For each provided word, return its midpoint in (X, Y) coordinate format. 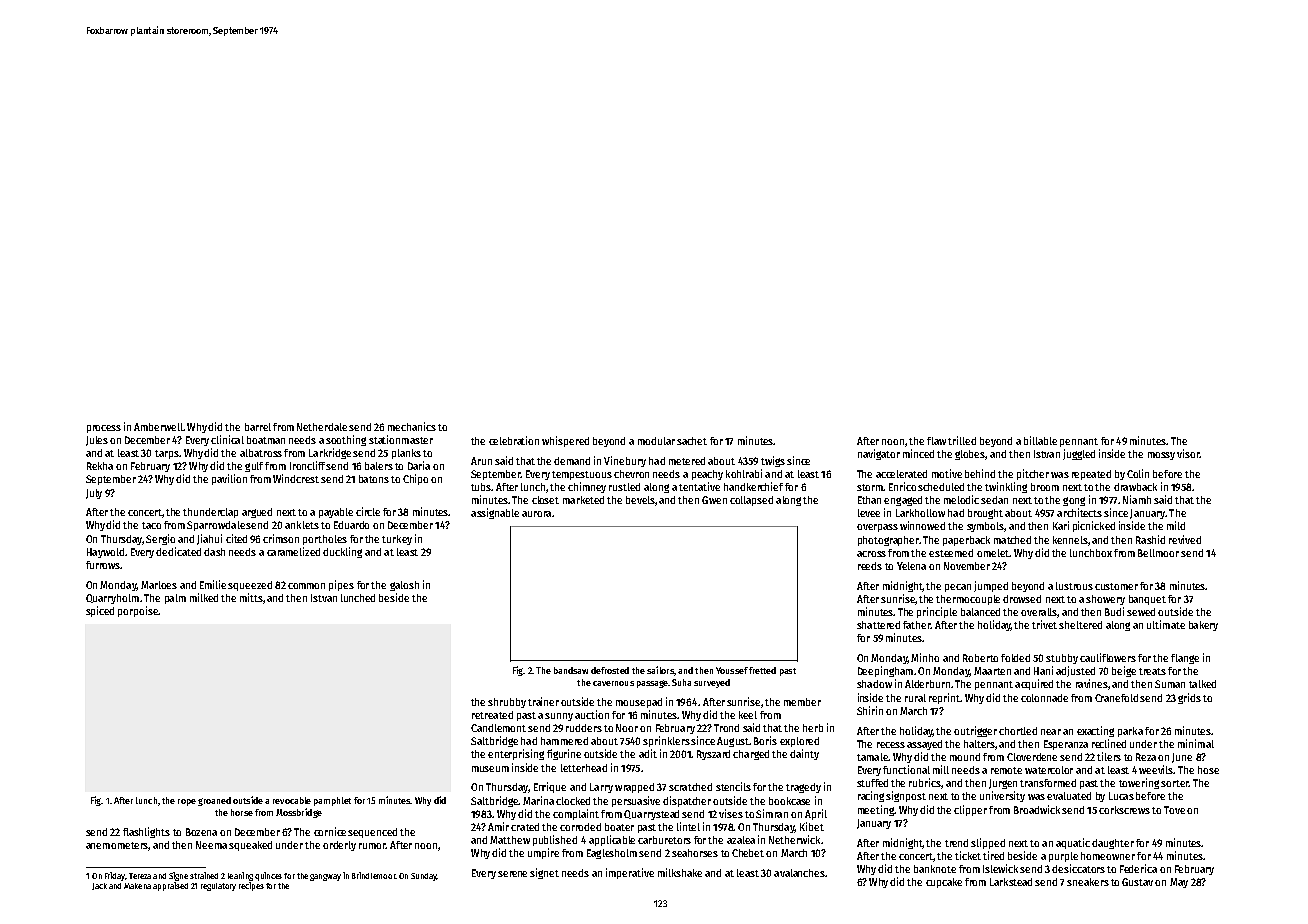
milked (204, 597)
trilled (962, 440)
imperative (630, 873)
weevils (1156, 769)
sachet (692, 441)
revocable (292, 800)
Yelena (911, 566)
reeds (870, 566)
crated (525, 827)
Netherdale (322, 427)
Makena (137, 886)
